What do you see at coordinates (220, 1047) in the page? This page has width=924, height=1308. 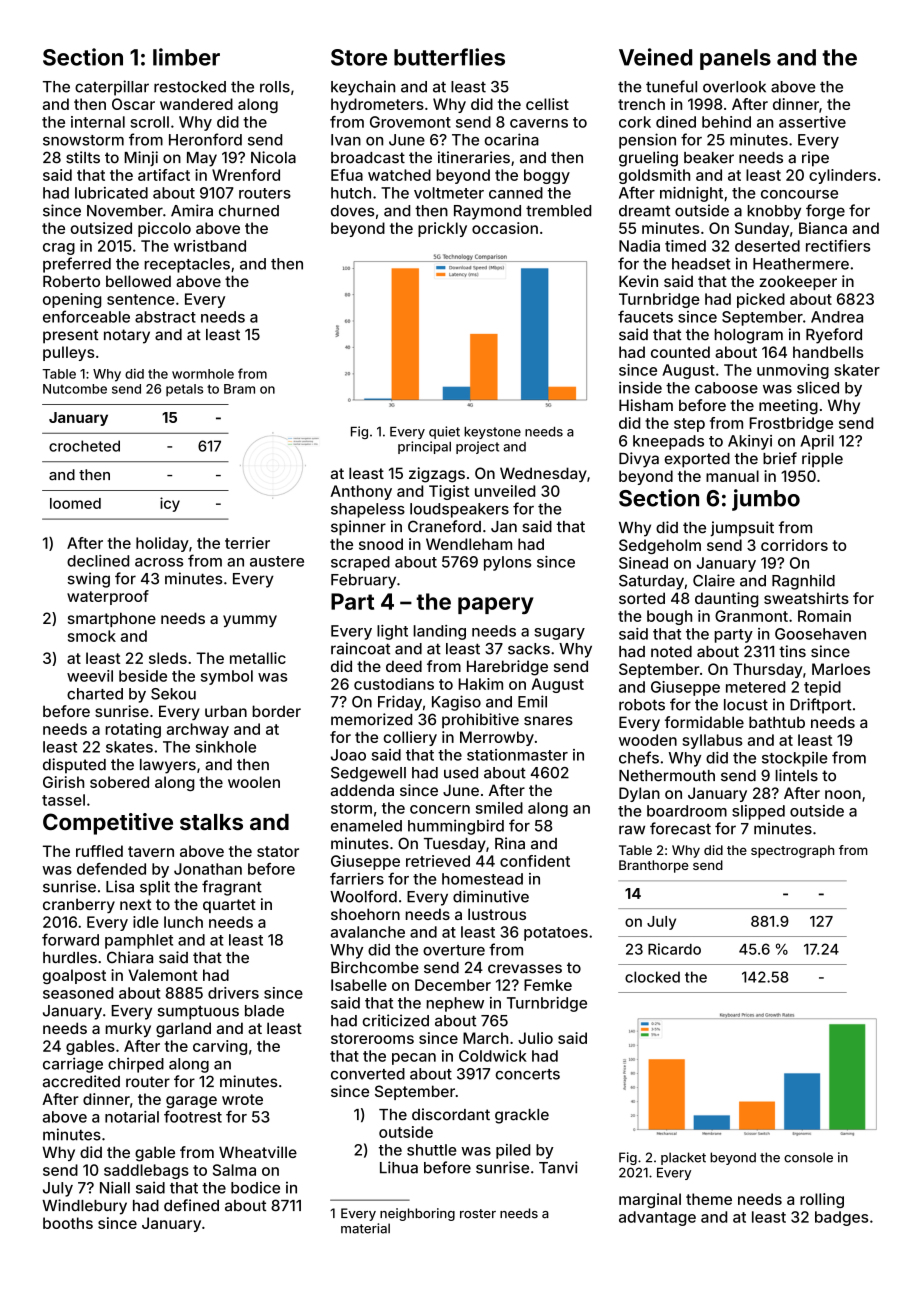 I see `carving` at bounding box center [220, 1047].
